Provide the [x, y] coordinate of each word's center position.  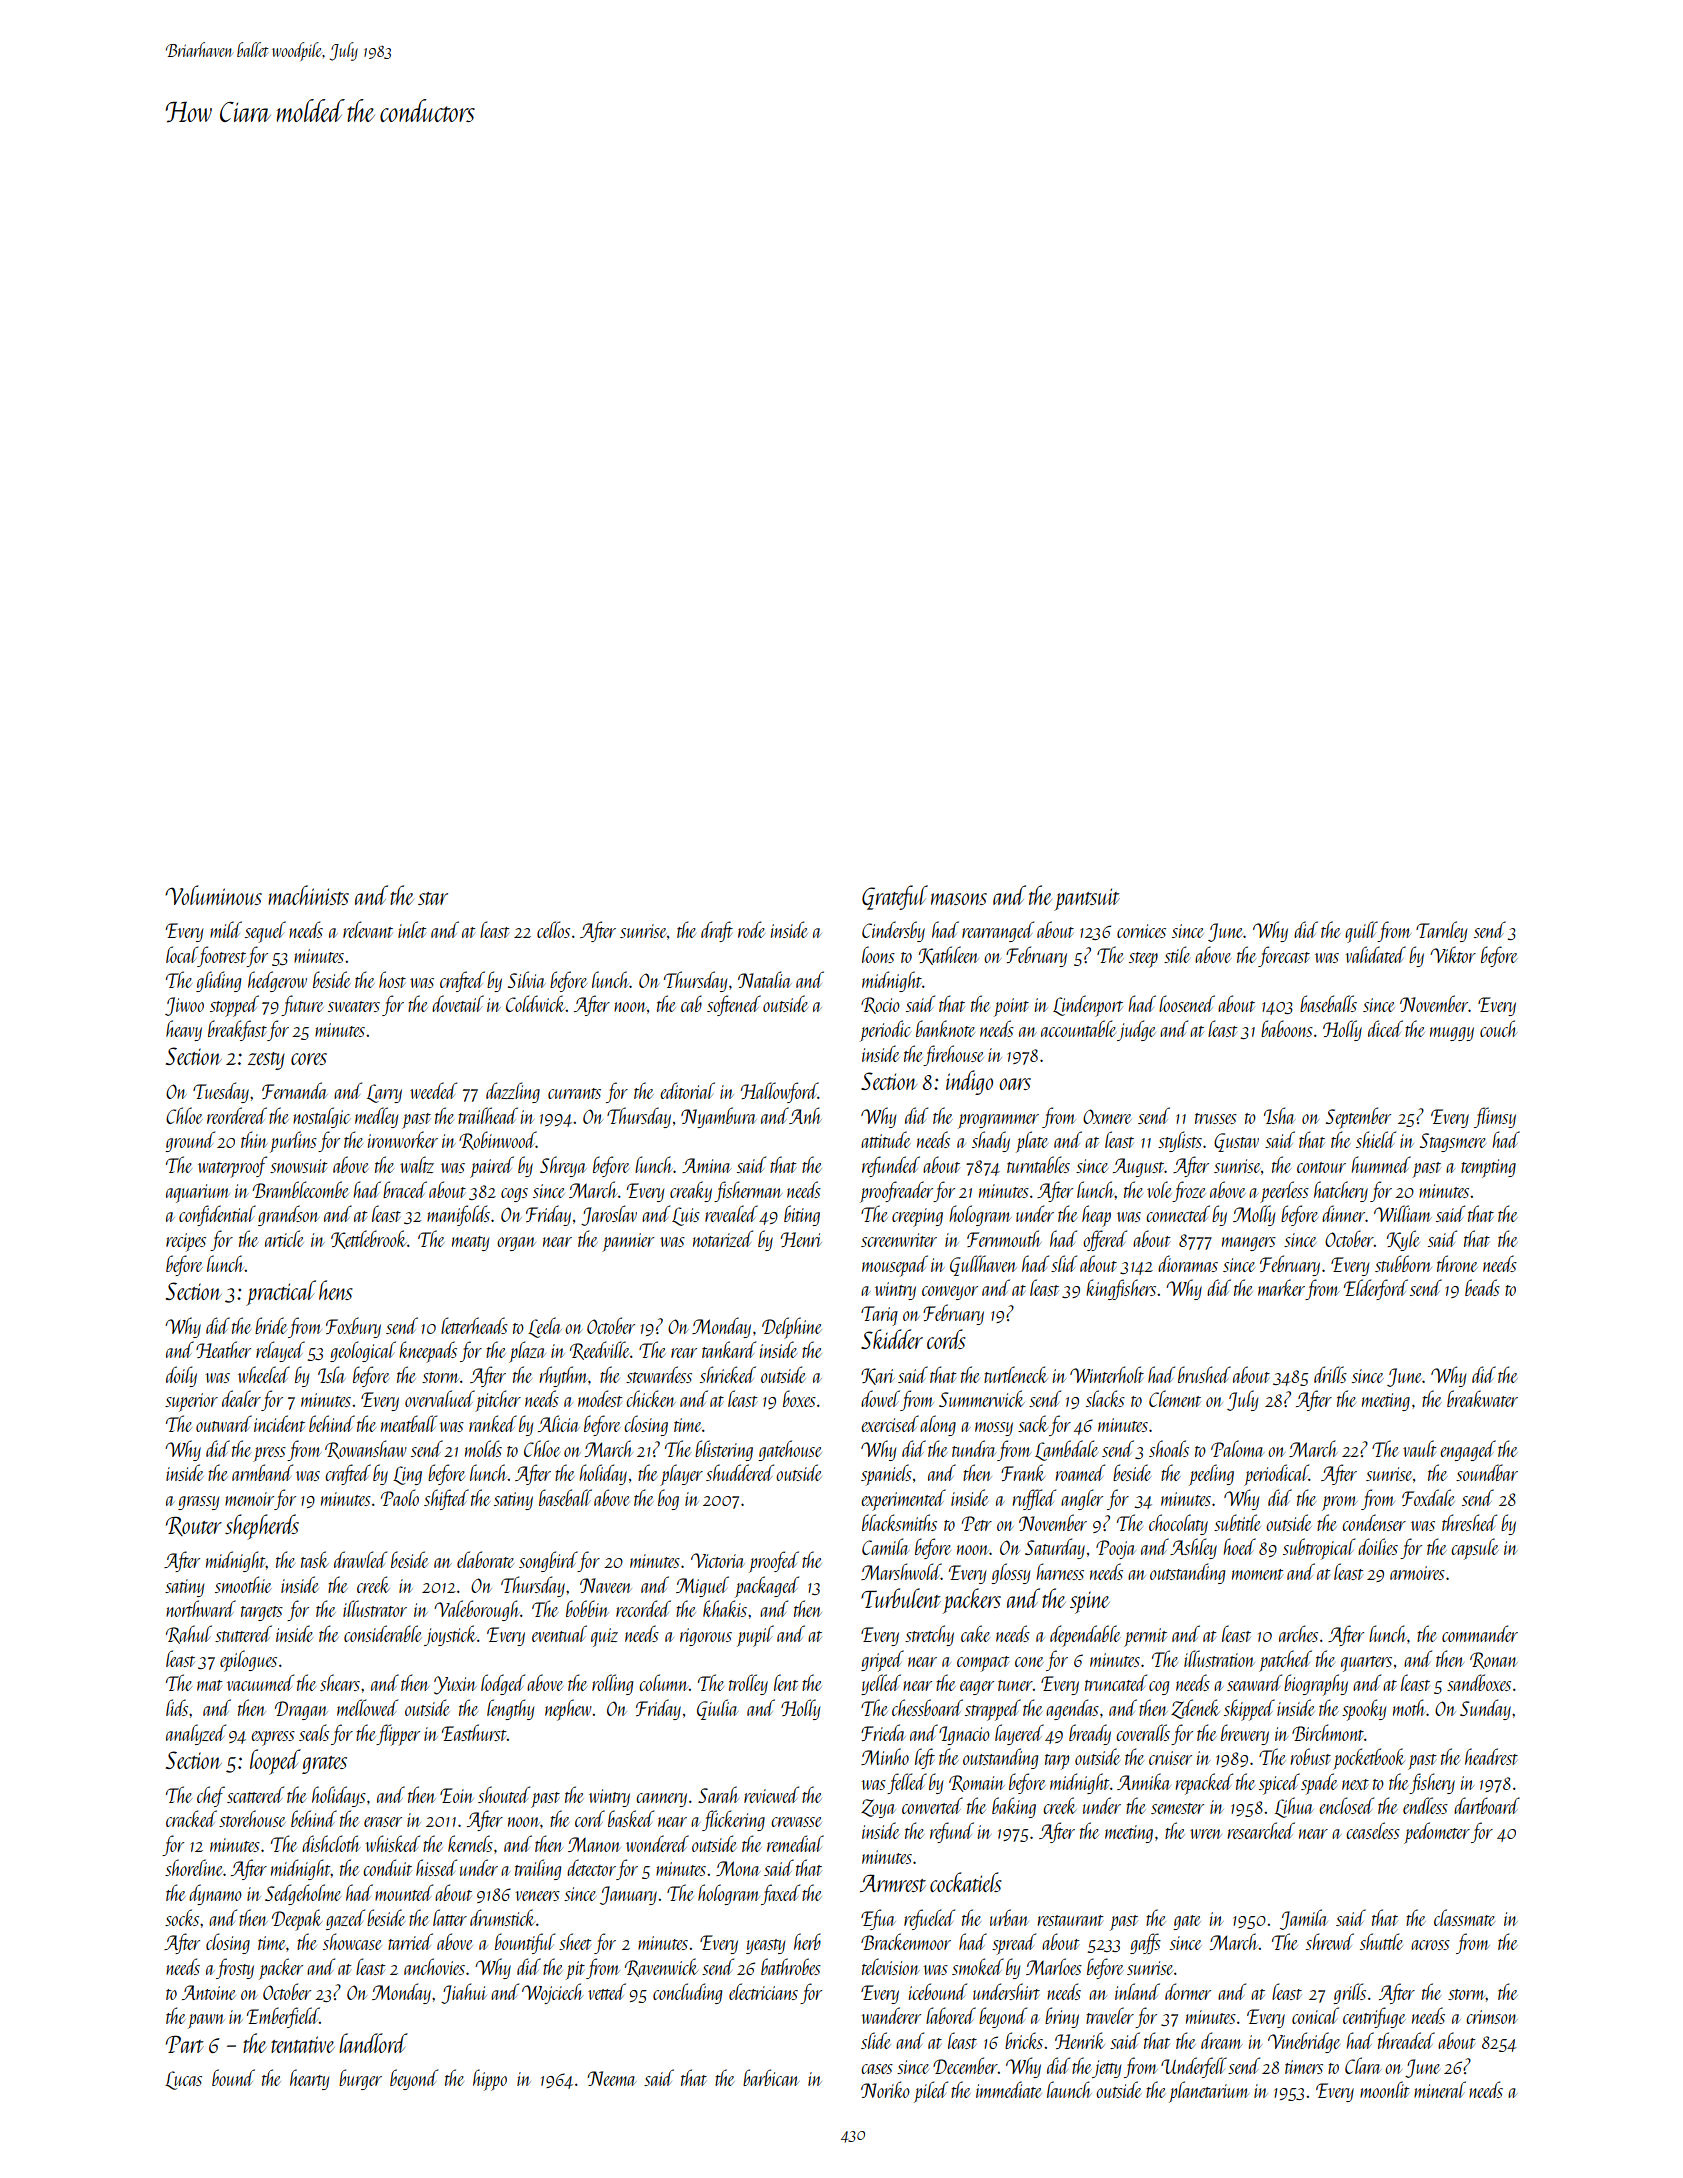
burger [360, 2079]
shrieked [728, 1374]
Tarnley [1441, 931]
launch [1069, 2089]
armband [262, 1472]
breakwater [1482, 1398]
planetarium [1209, 2092]
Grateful [895, 897]
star [433, 898]
